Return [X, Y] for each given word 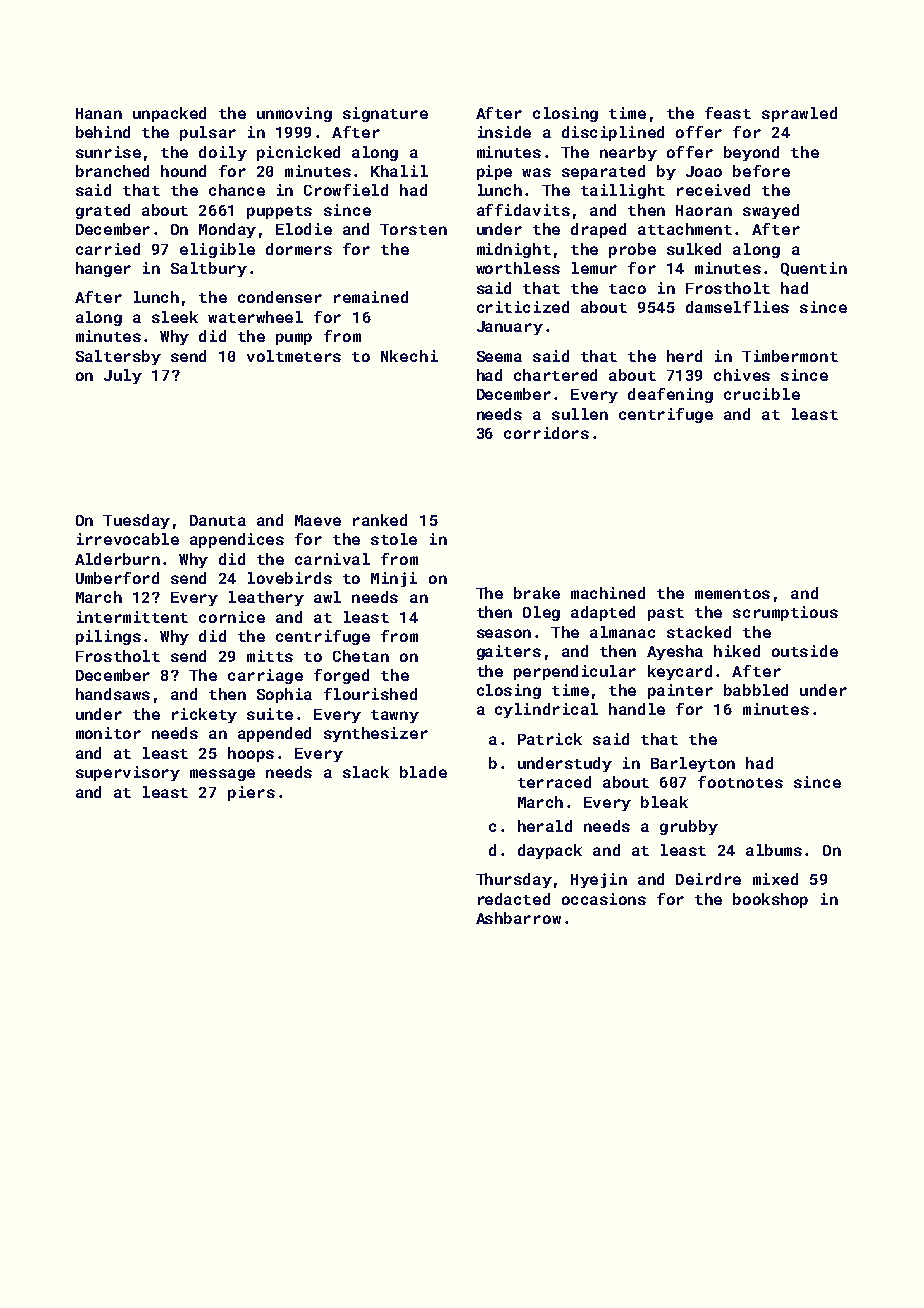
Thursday [514, 880]
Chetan [361, 656]
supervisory [128, 773]
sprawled [799, 114]
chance [237, 190]
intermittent [132, 617]
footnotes [740, 782]
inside [504, 132]
